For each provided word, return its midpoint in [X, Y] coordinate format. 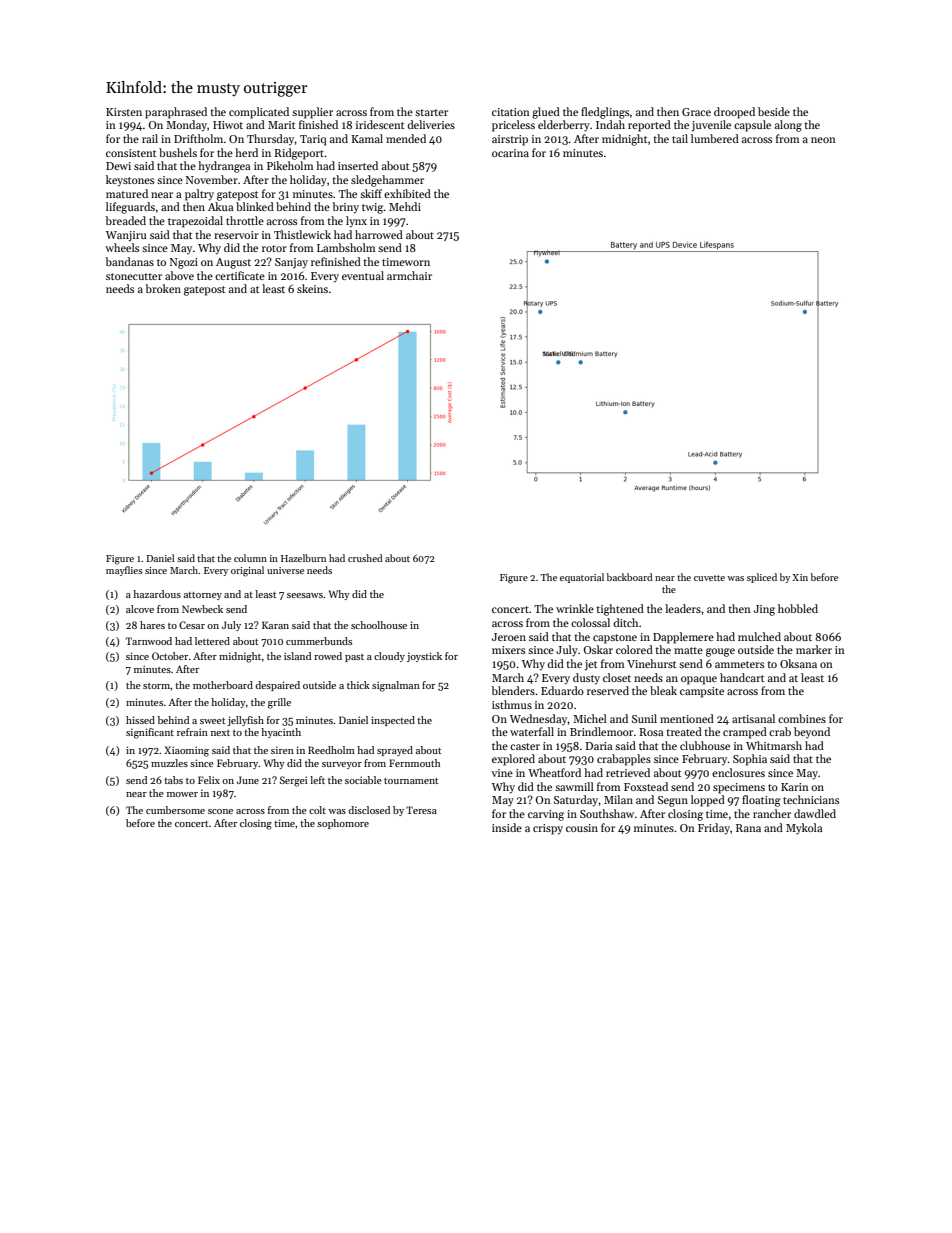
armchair [409, 275]
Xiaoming [186, 751]
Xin [800, 577]
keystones [130, 181]
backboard [630, 577]
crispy [548, 829]
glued [546, 113]
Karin [795, 787]
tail [680, 138]
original [247, 571]
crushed [365, 558]
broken [163, 288]
